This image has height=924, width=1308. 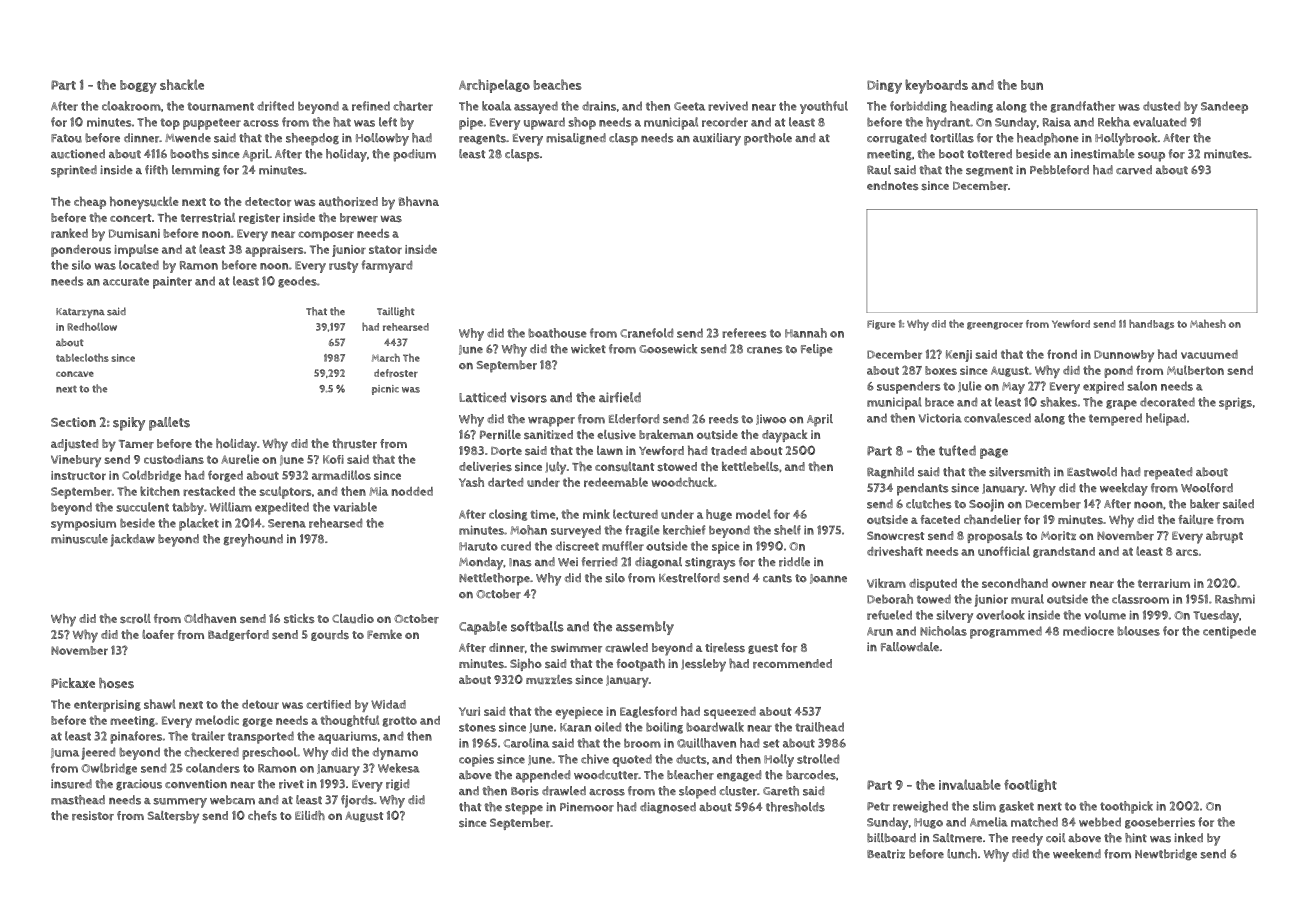 I want to click on visors, so click(x=528, y=397).
